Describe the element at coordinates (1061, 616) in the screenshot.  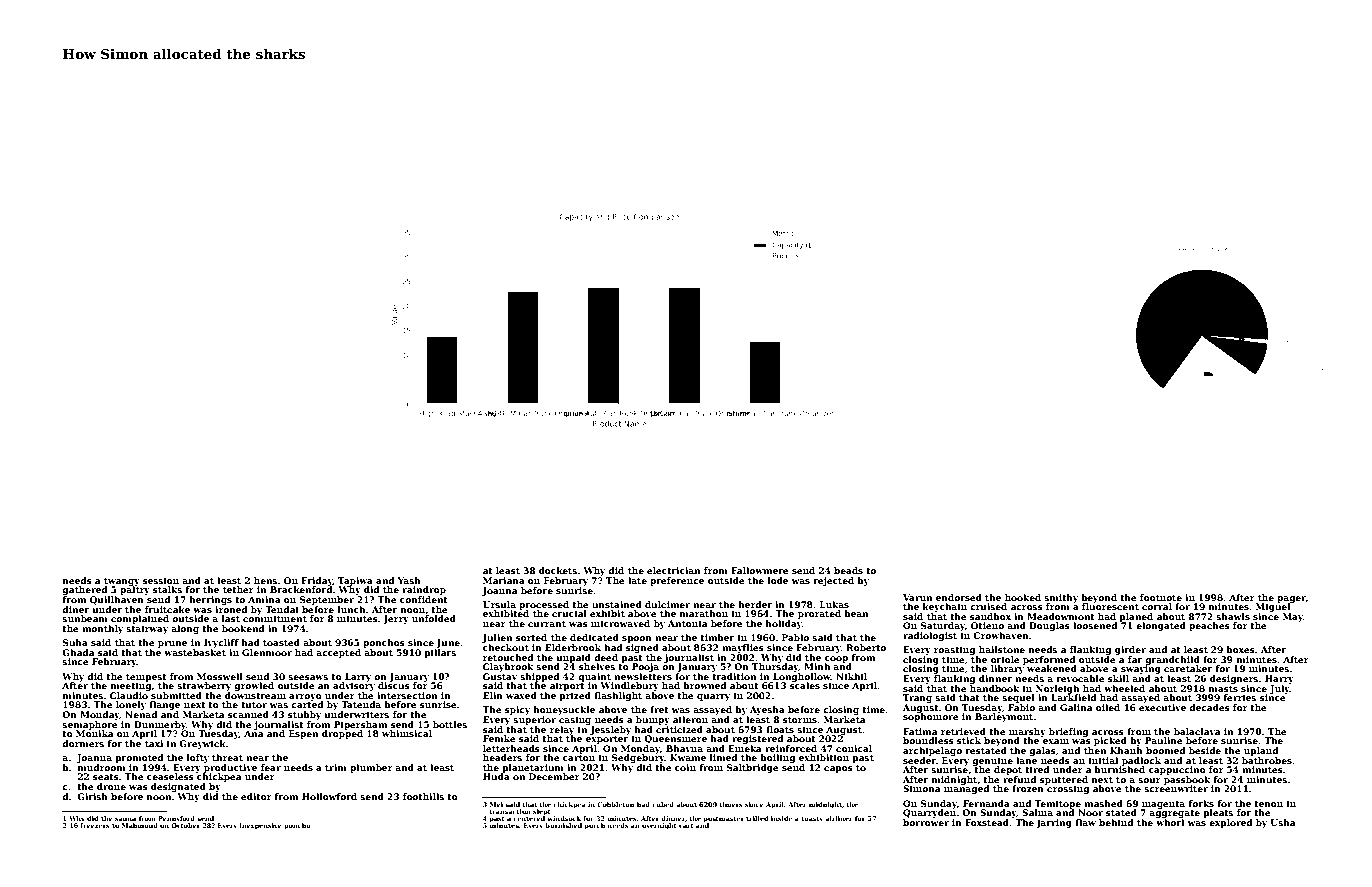
I see `Meadowmont` at that location.
